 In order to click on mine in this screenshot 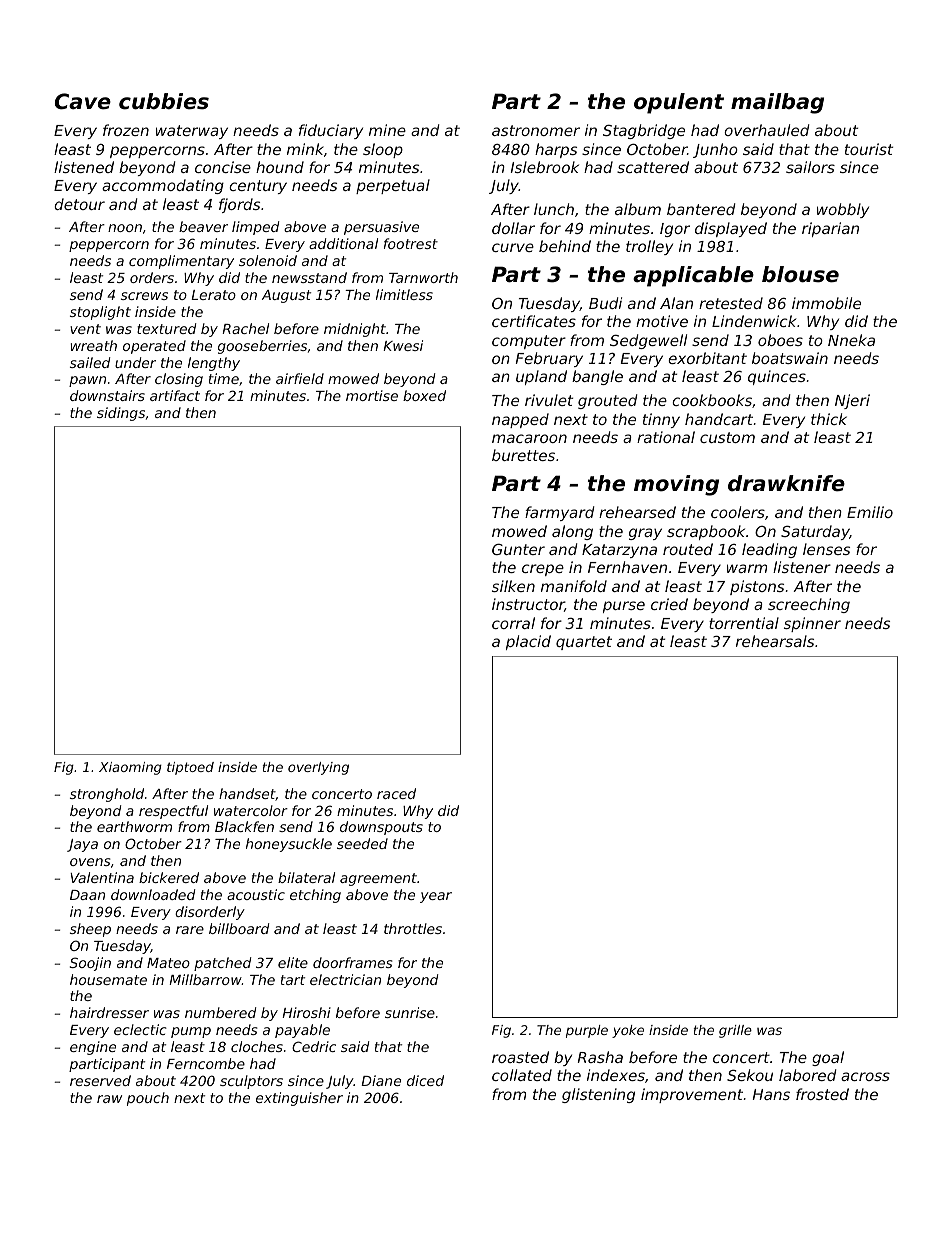, I will do `click(387, 130)`.
